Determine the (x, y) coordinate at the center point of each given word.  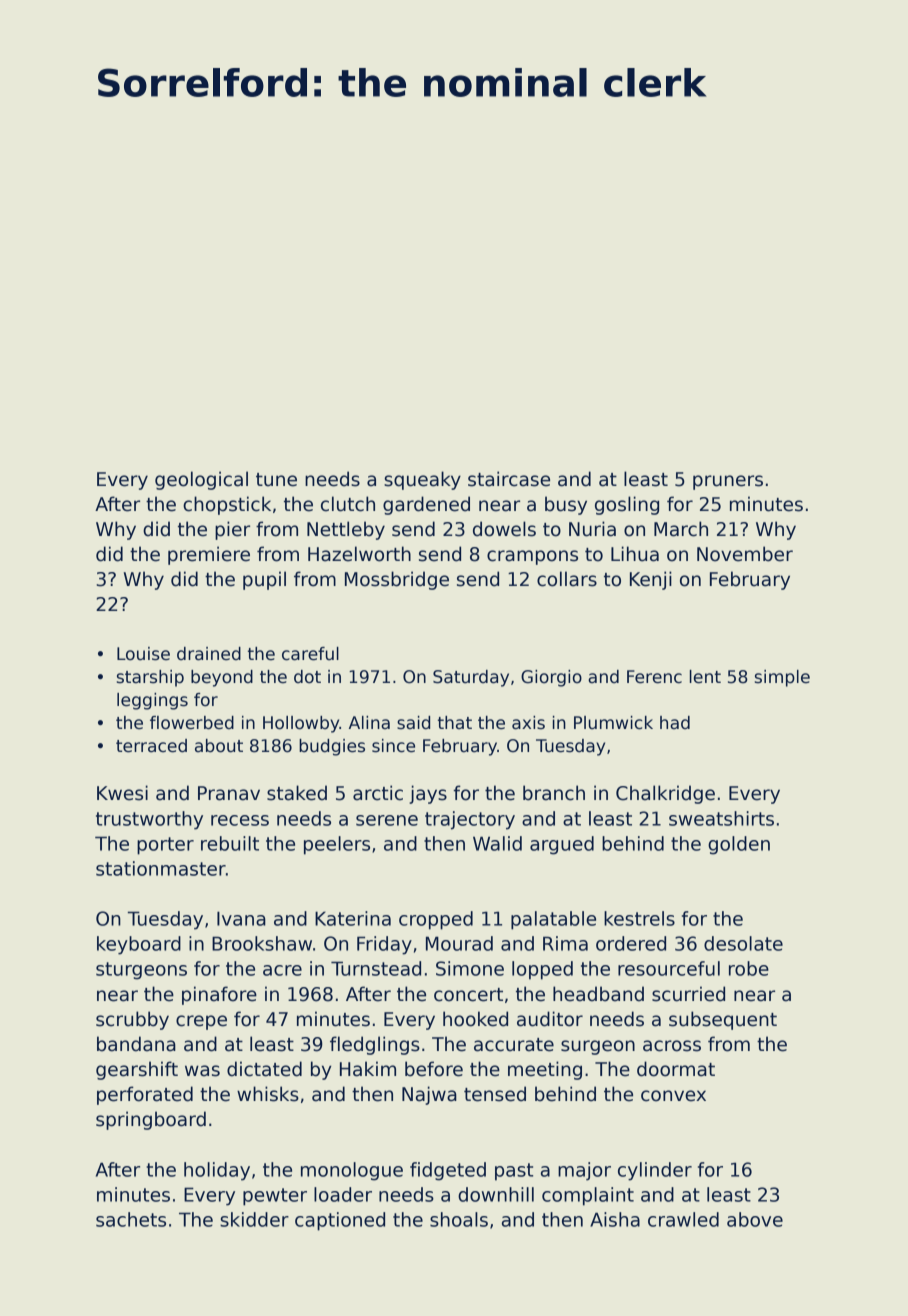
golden (739, 845)
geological (201, 480)
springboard (151, 1120)
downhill (496, 1194)
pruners (728, 482)
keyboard (139, 945)
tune (276, 480)
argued (562, 845)
